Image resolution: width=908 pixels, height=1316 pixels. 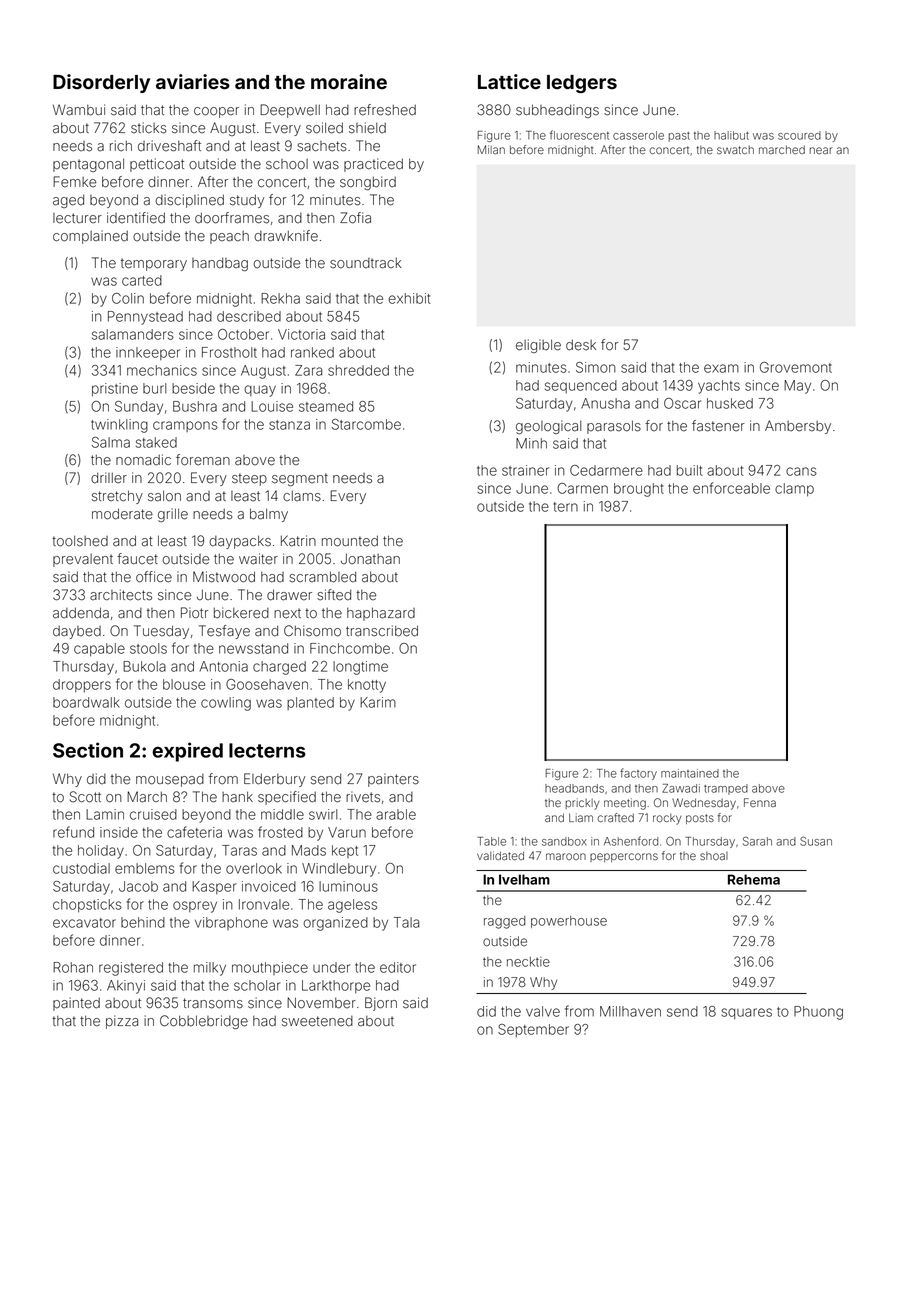 I want to click on clamp, so click(x=794, y=490).
